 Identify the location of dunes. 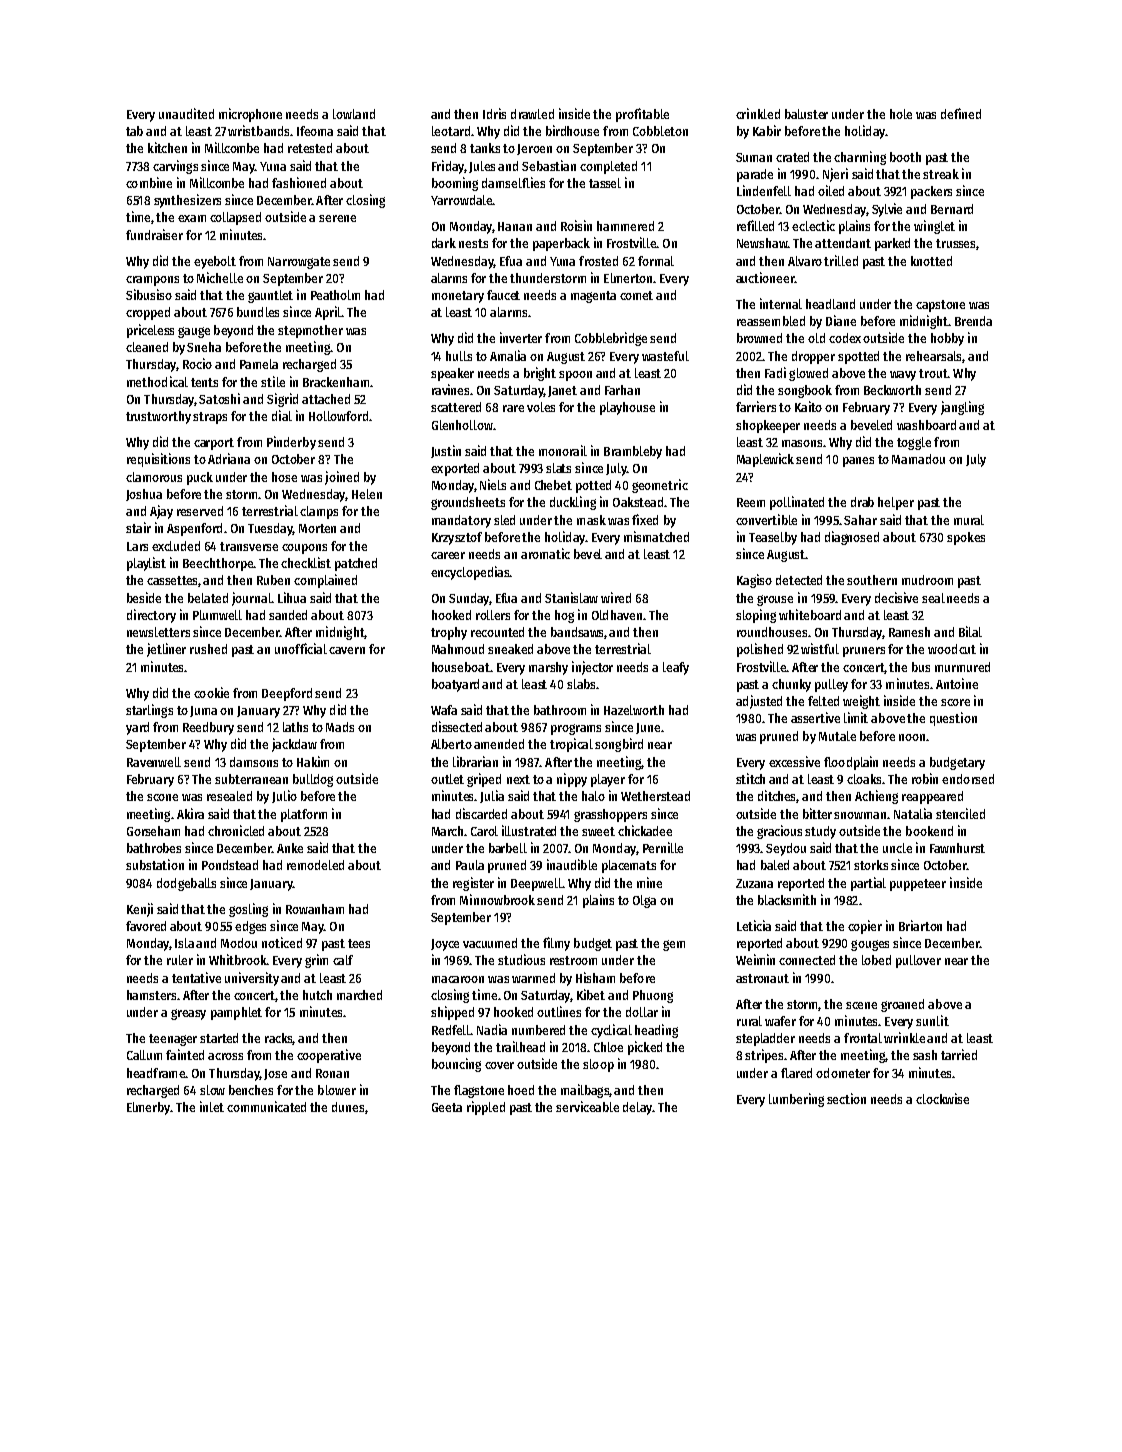
(348, 1107).
